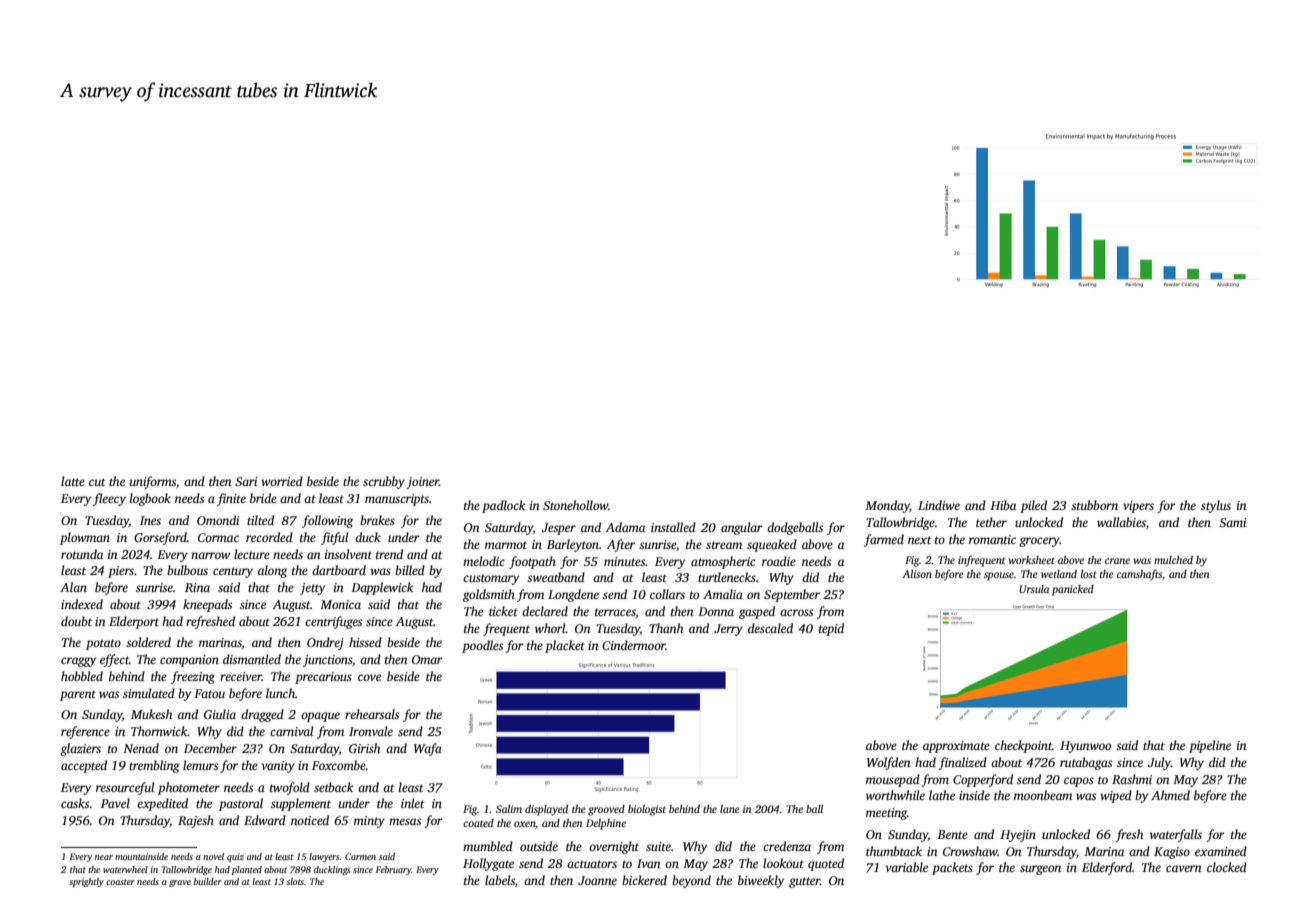 The image size is (1308, 924). Describe the element at coordinates (73, 481) in the document. I see `latte` at that location.
